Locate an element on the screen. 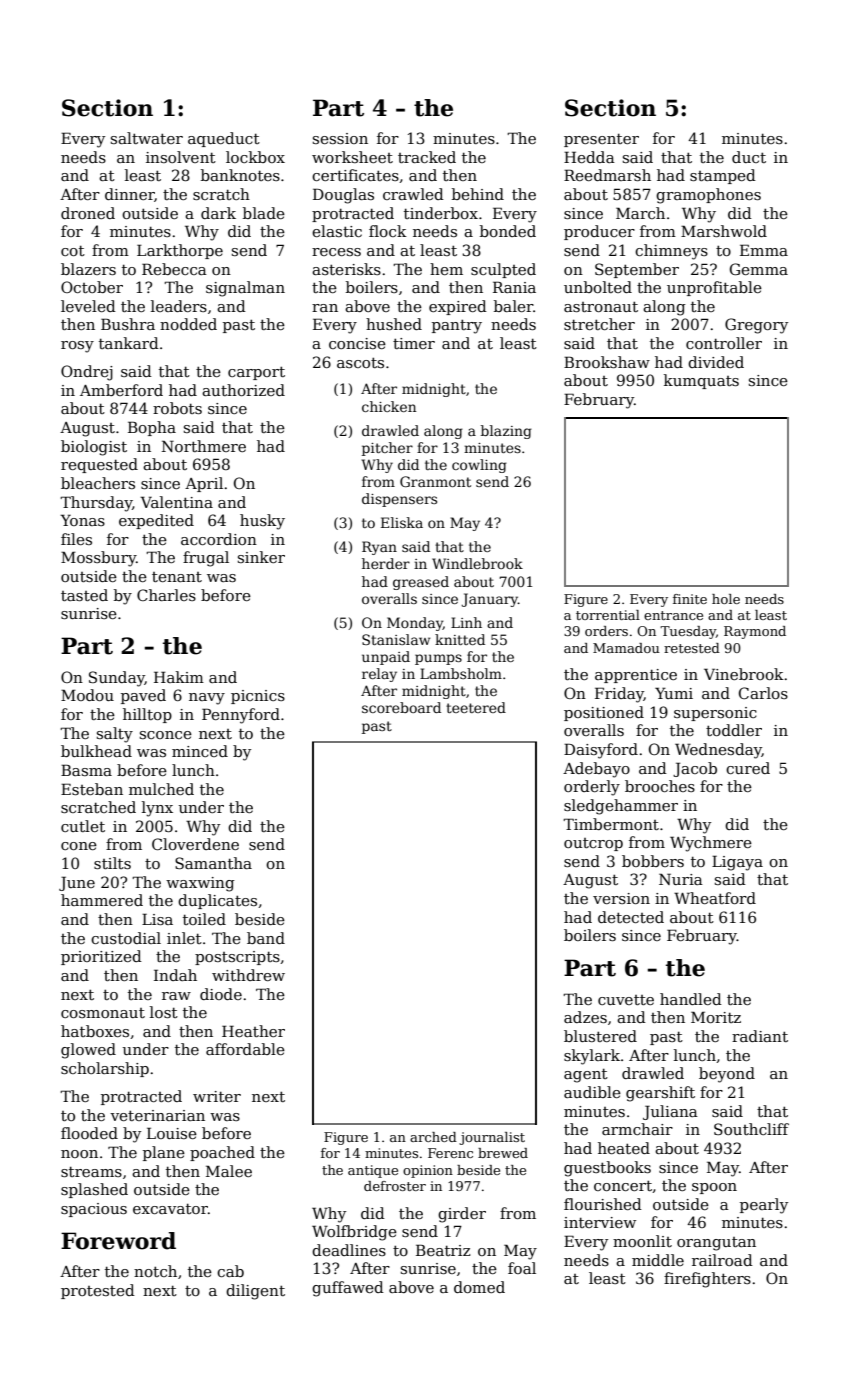 Image resolution: width=849 pixels, height=1400 pixels. saltwater is located at coordinates (147, 138).
